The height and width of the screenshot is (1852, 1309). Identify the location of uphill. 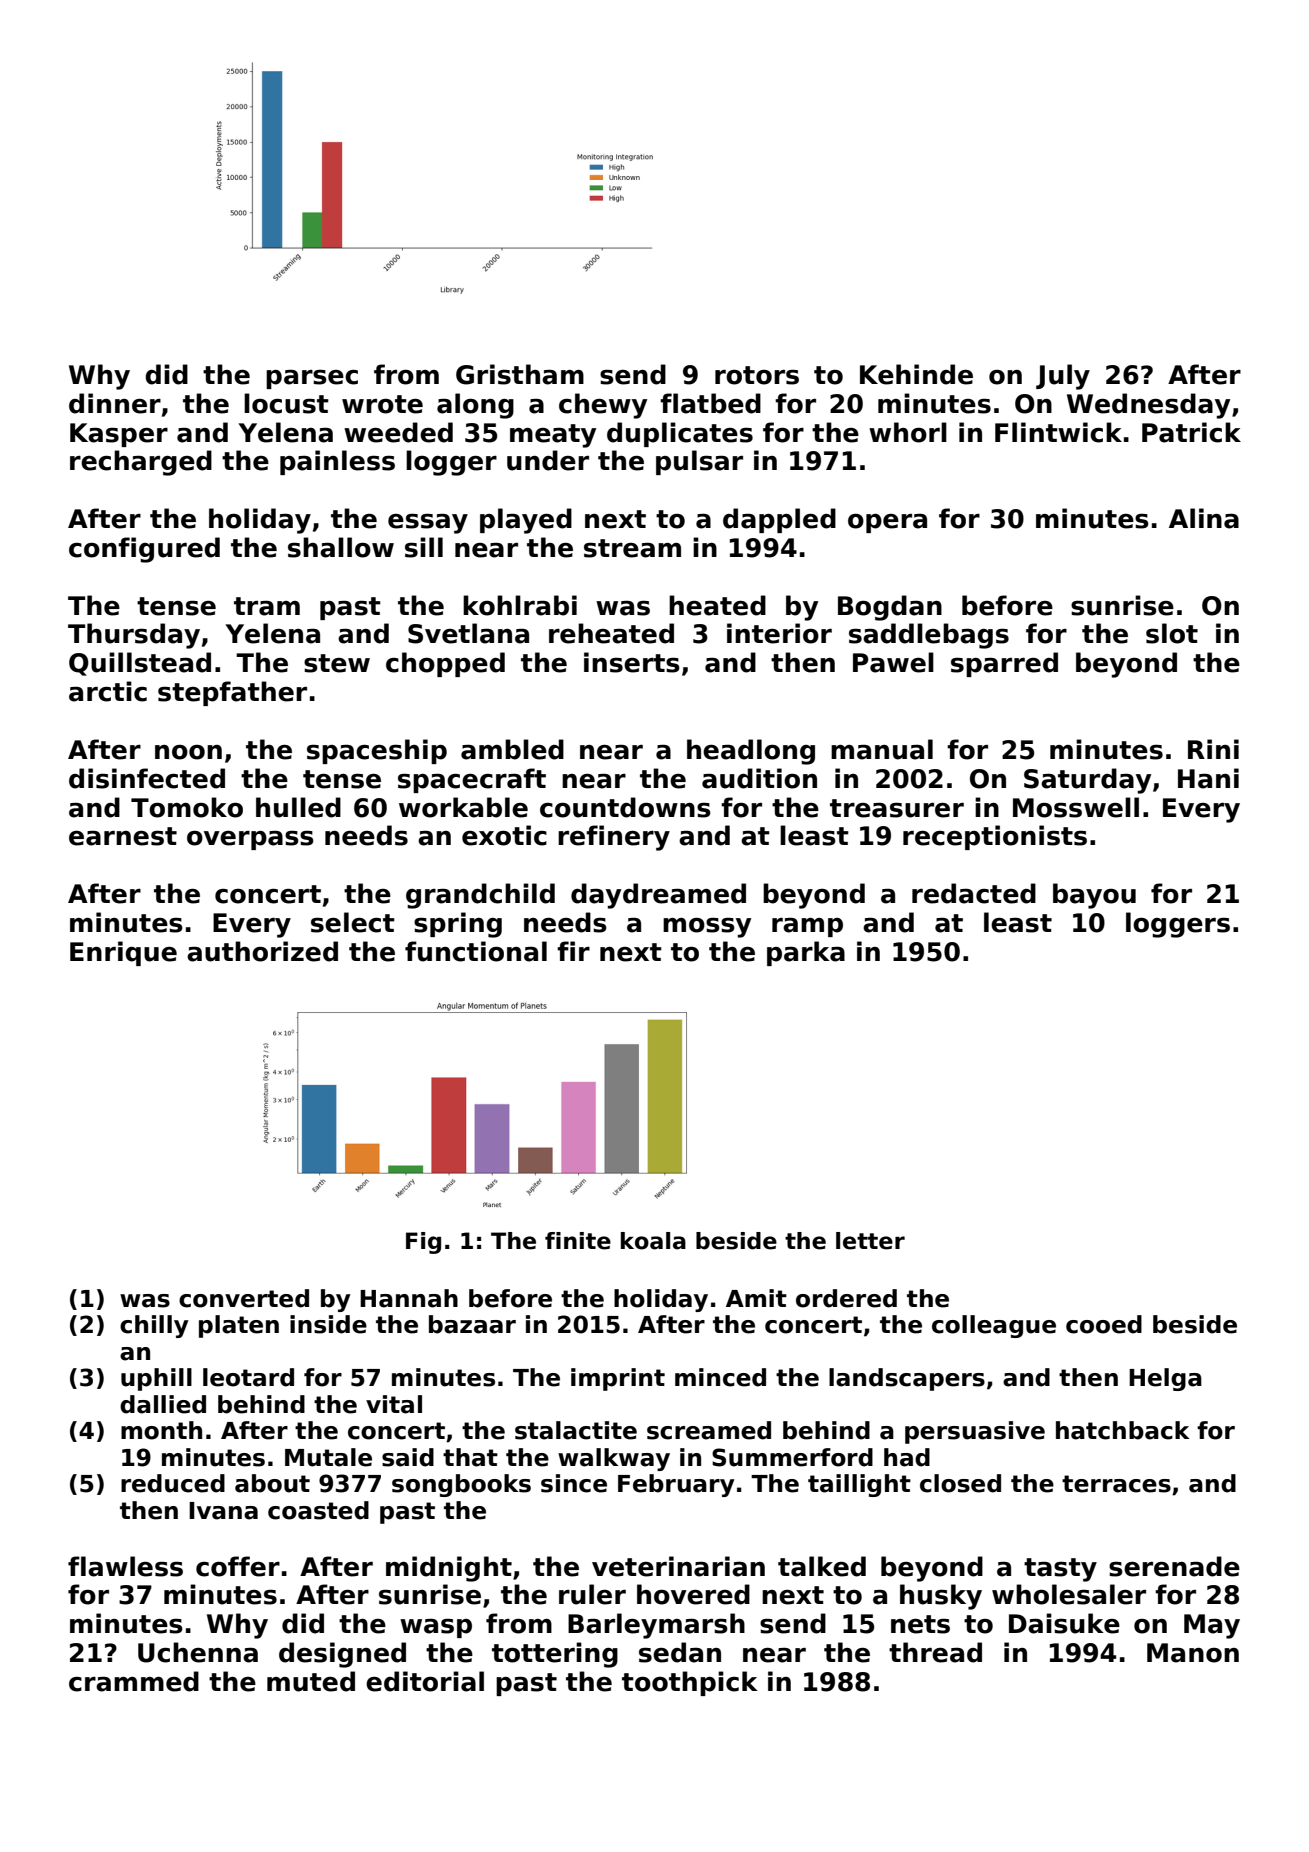
(156, 1379).
